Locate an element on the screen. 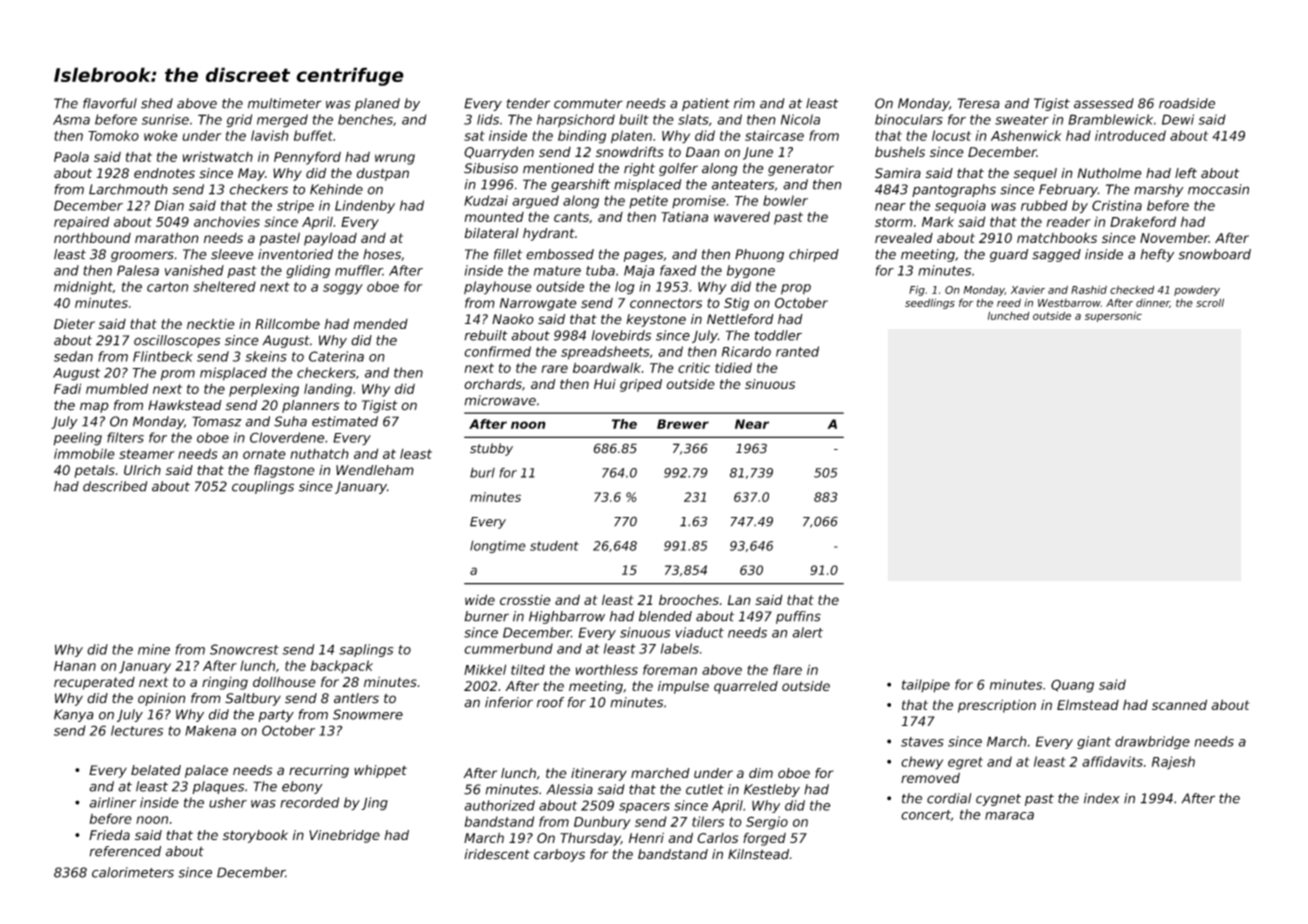 The height and width of the screenshot is (924, 1308). Makena is located at coordinates (210, 730).
